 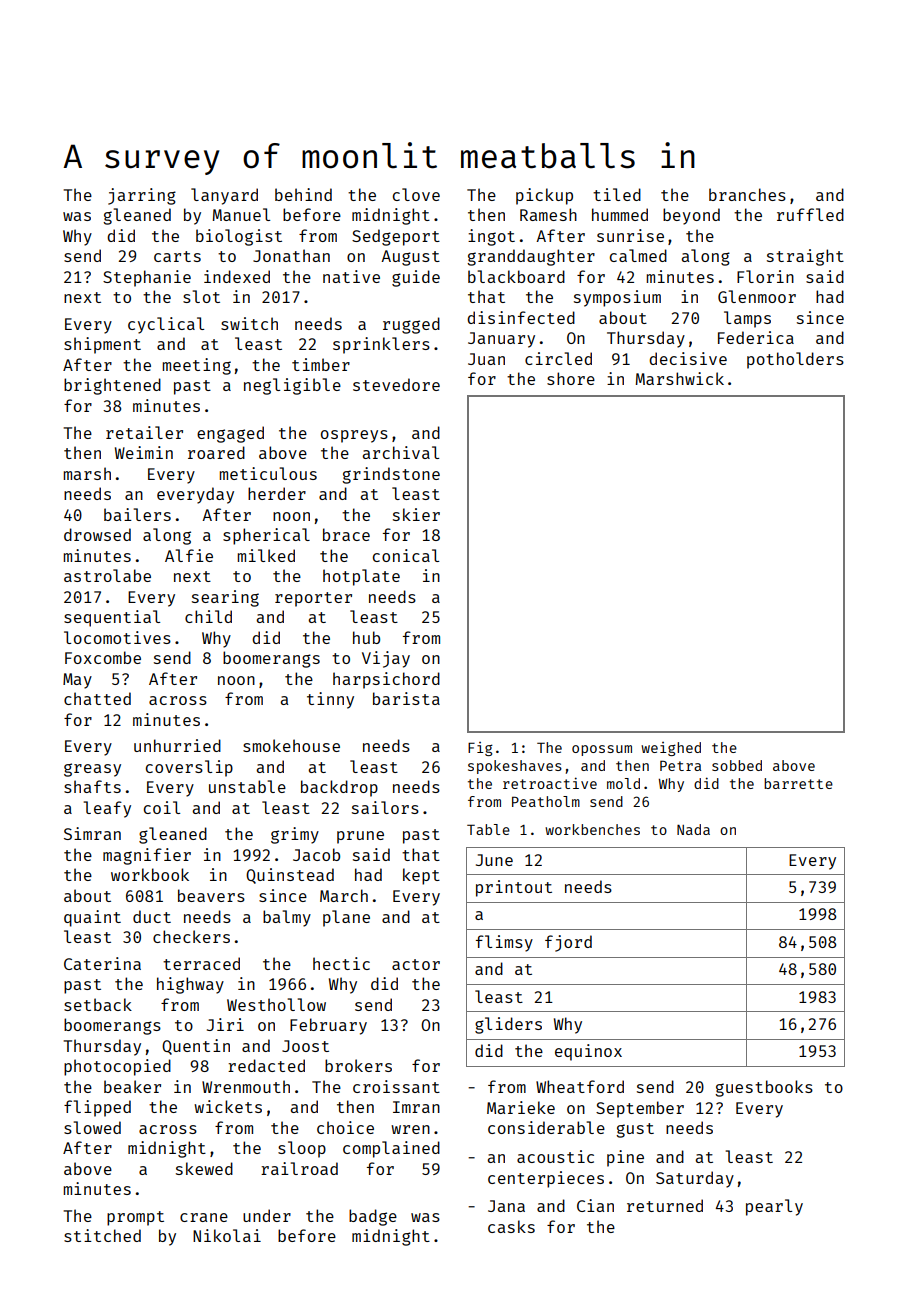 What do you see at coordinates (764, 1088) in the page?
I see `guestbooks` at bounding box center [764, 1088].
